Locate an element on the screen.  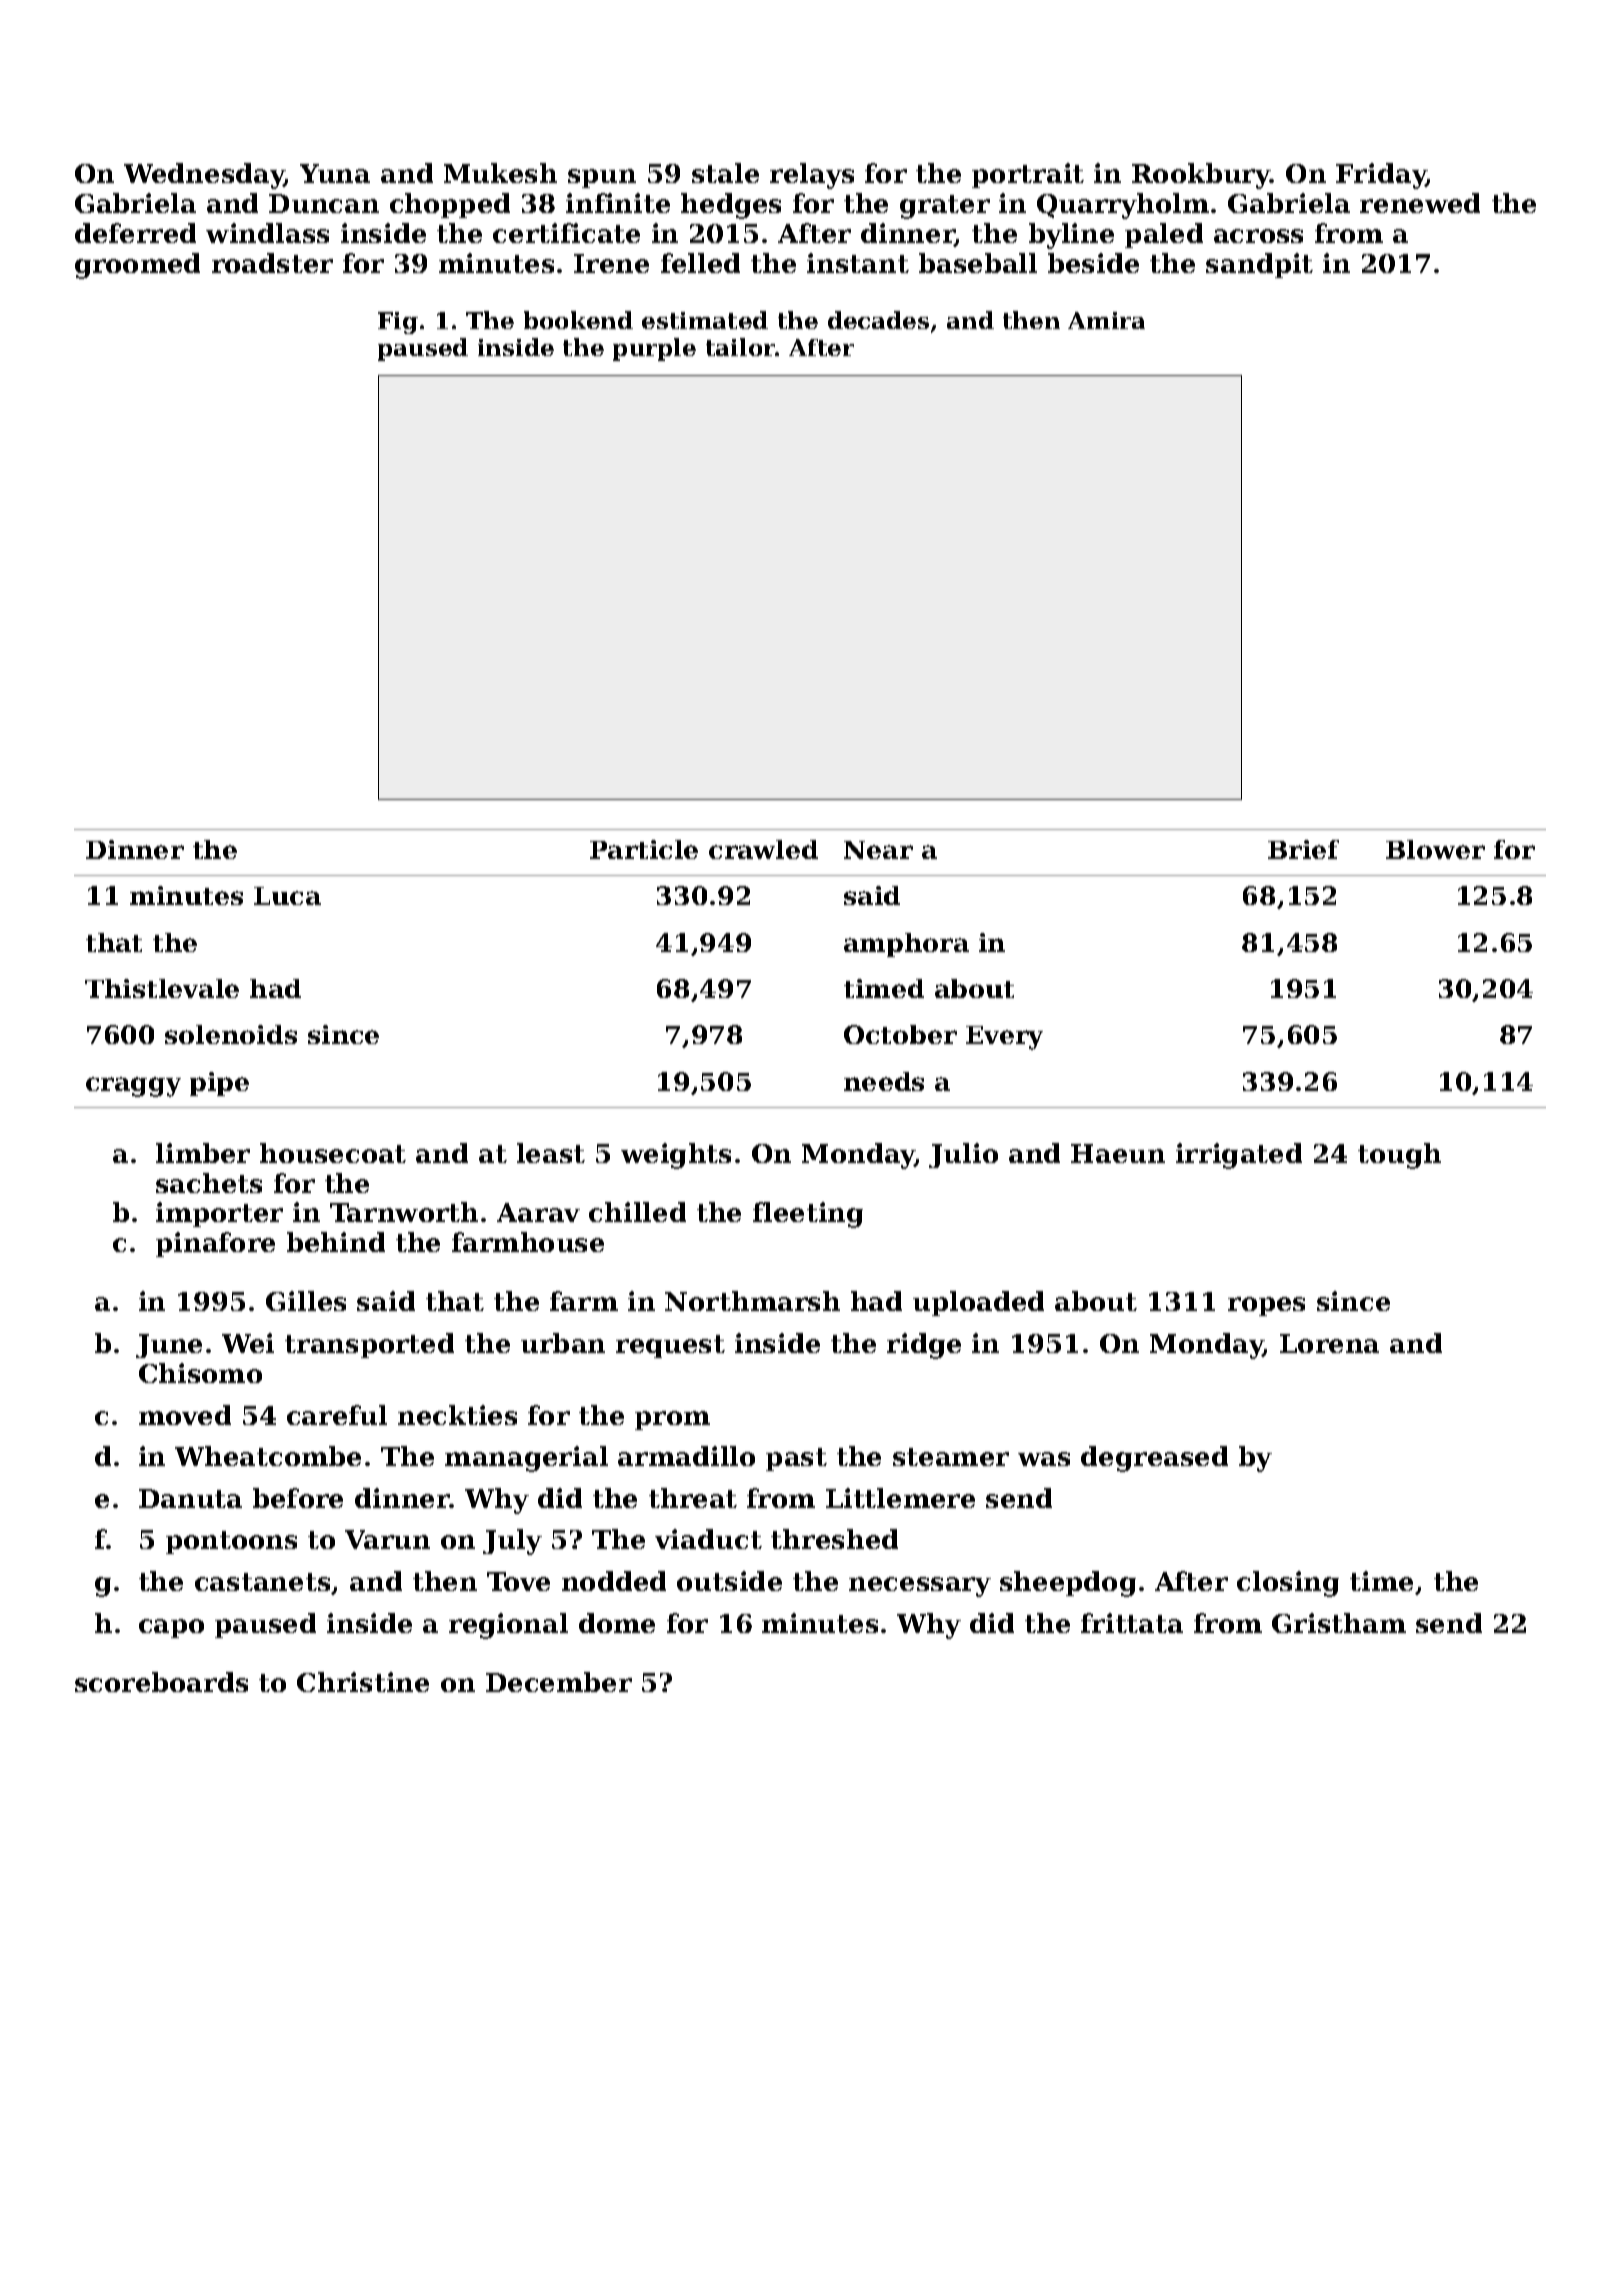
Friday is located at coordinates (1381, 176).
